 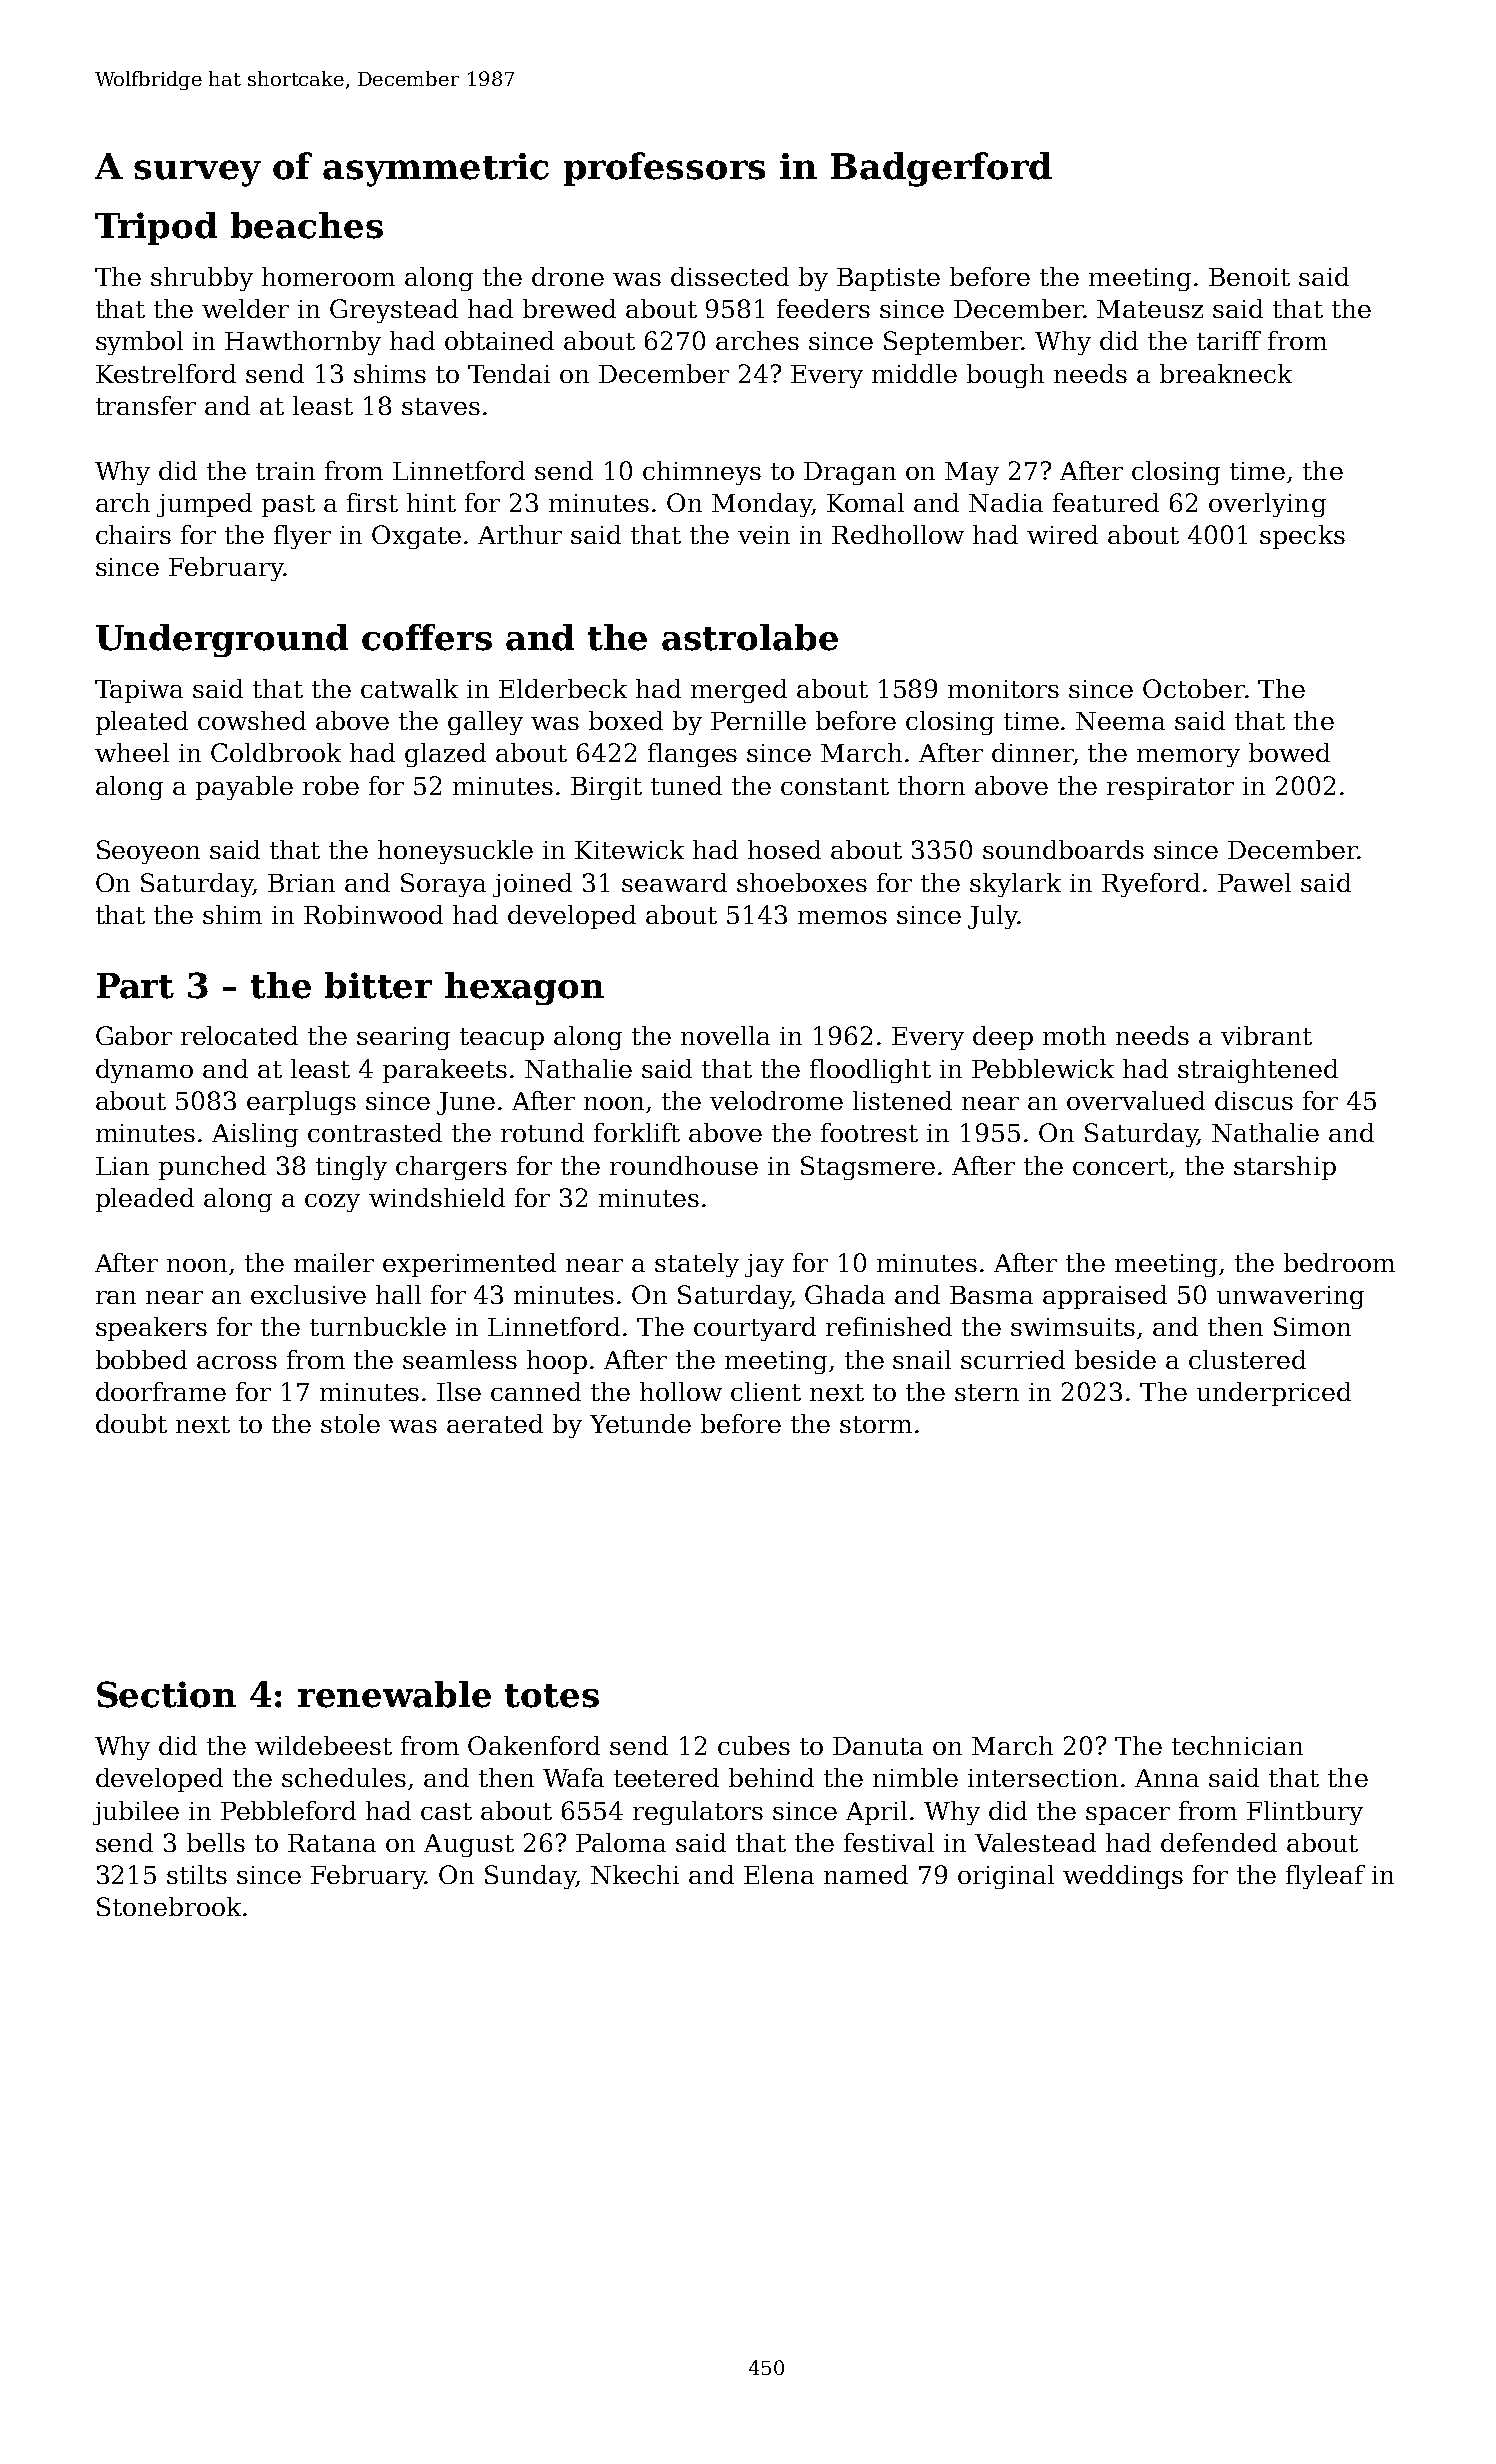 I want to click on renewable, so click(x=394, y=1694).
